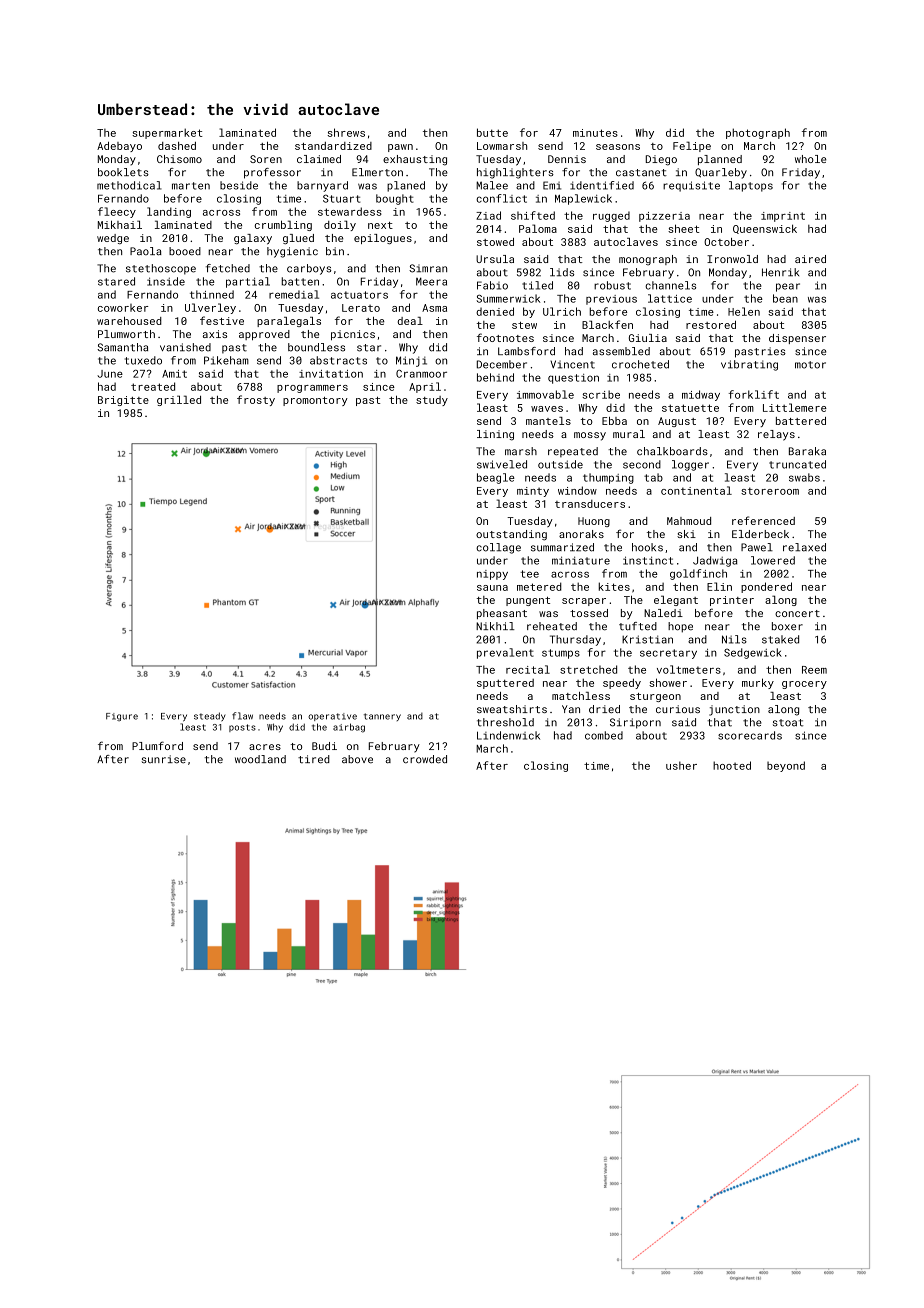 The width and height of the image is (924, 1308). Describe the element at coordinates (239, 185) in the image. I see `beside` at that location.
